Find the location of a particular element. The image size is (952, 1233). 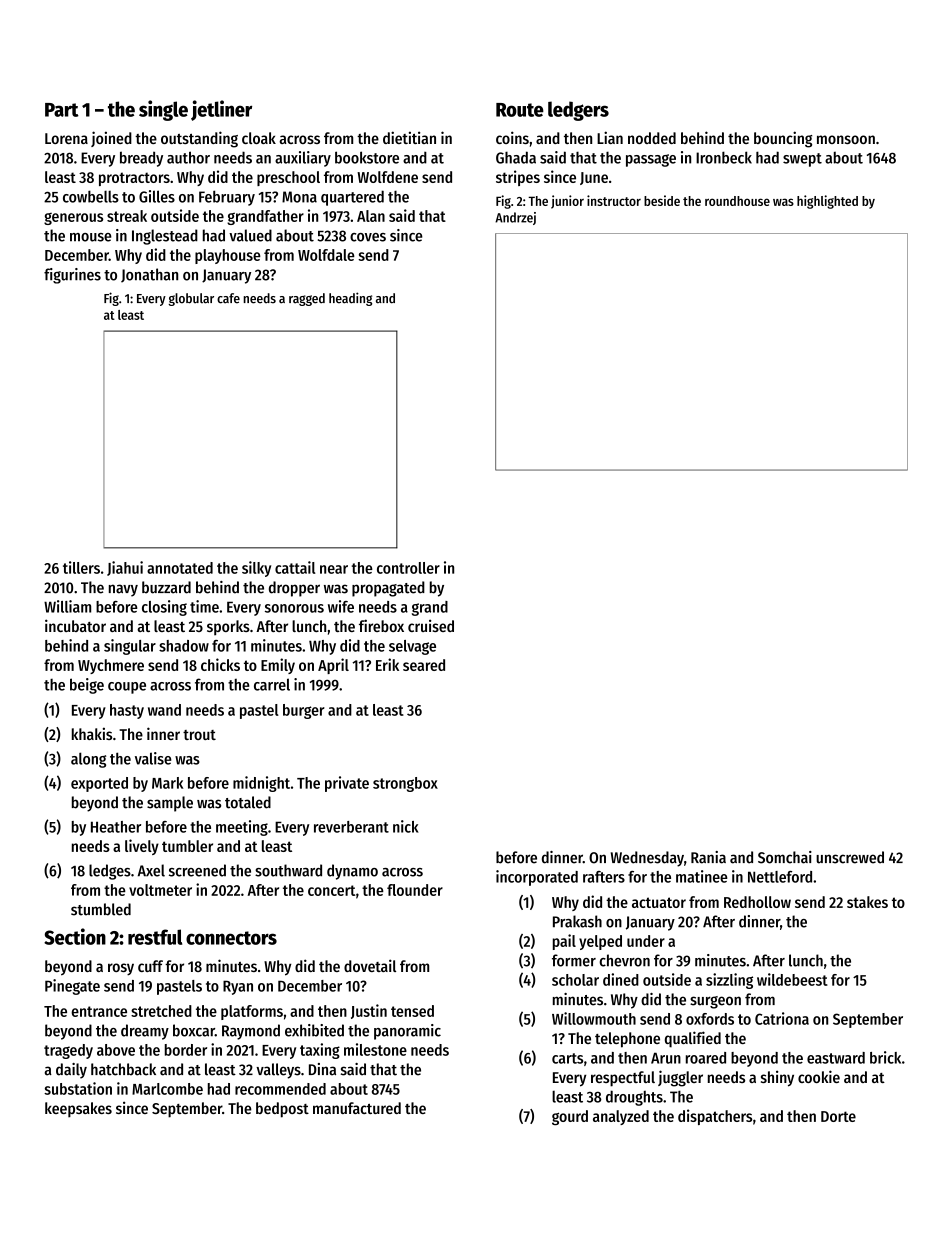

Catriona is located at coordinates (782, 1018).
